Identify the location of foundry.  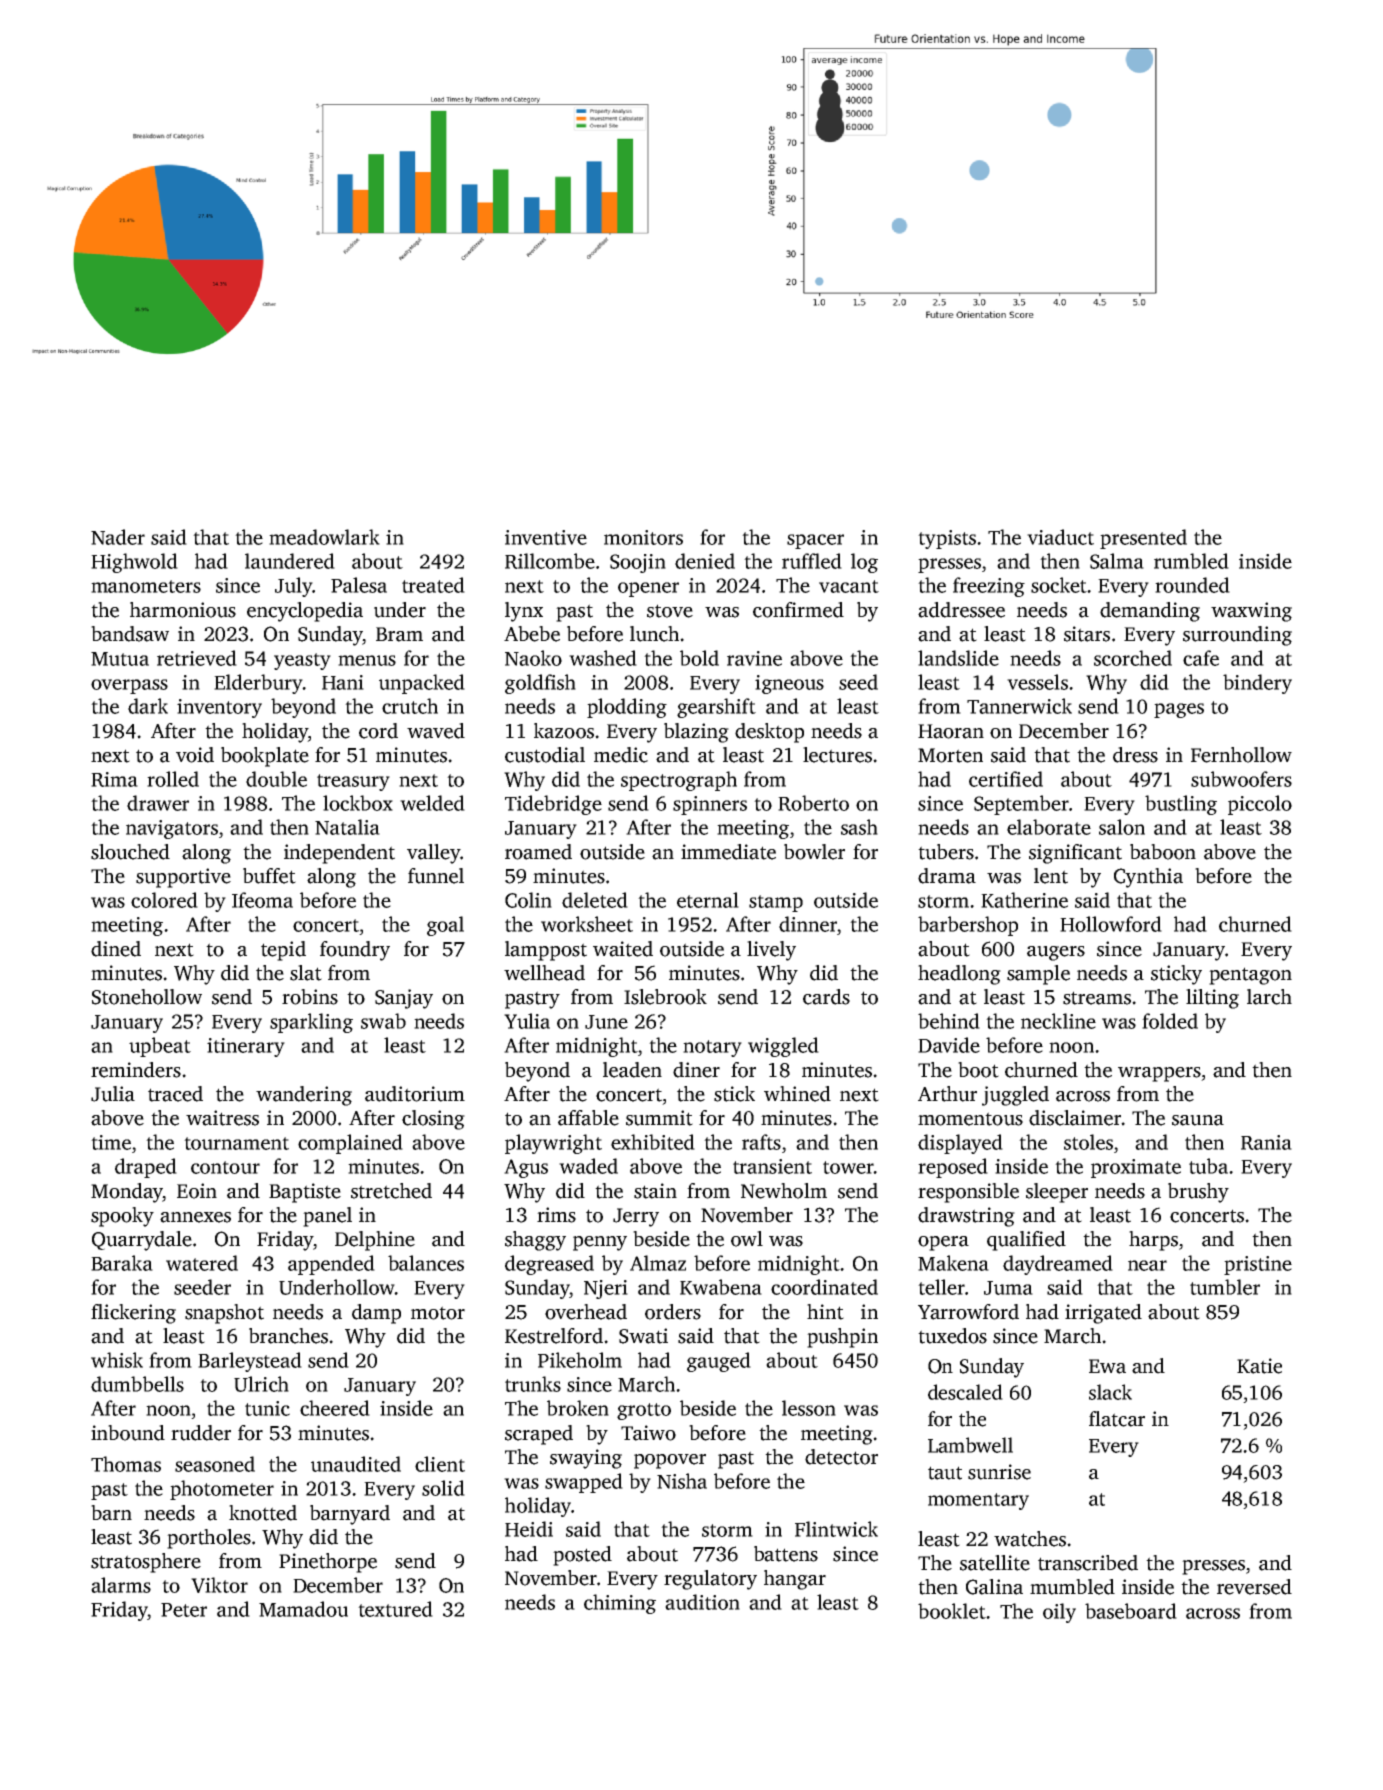
(355, 951).
